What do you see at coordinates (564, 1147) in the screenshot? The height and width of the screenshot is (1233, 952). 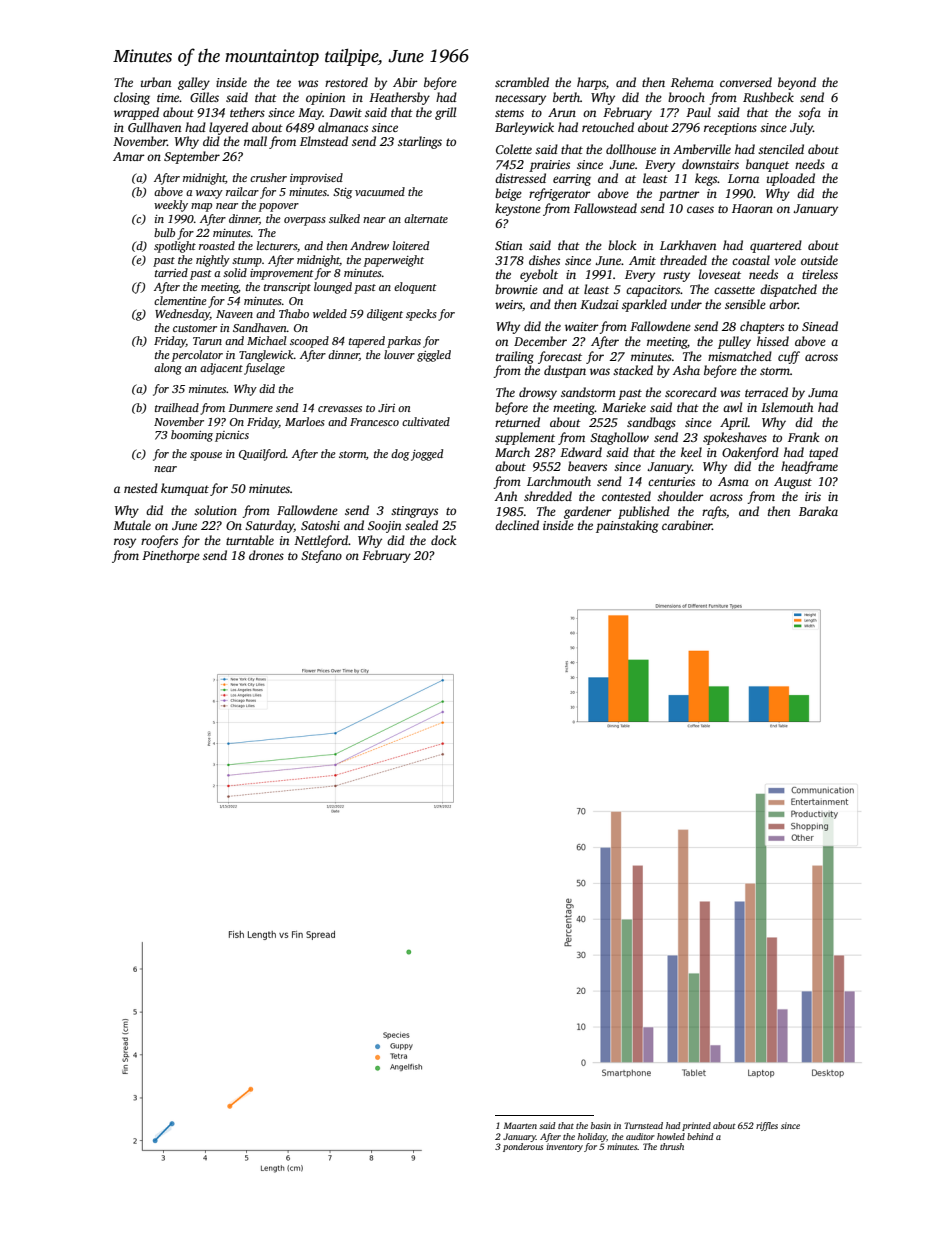 I see `inventory` at bounding box center [564, 1147].
